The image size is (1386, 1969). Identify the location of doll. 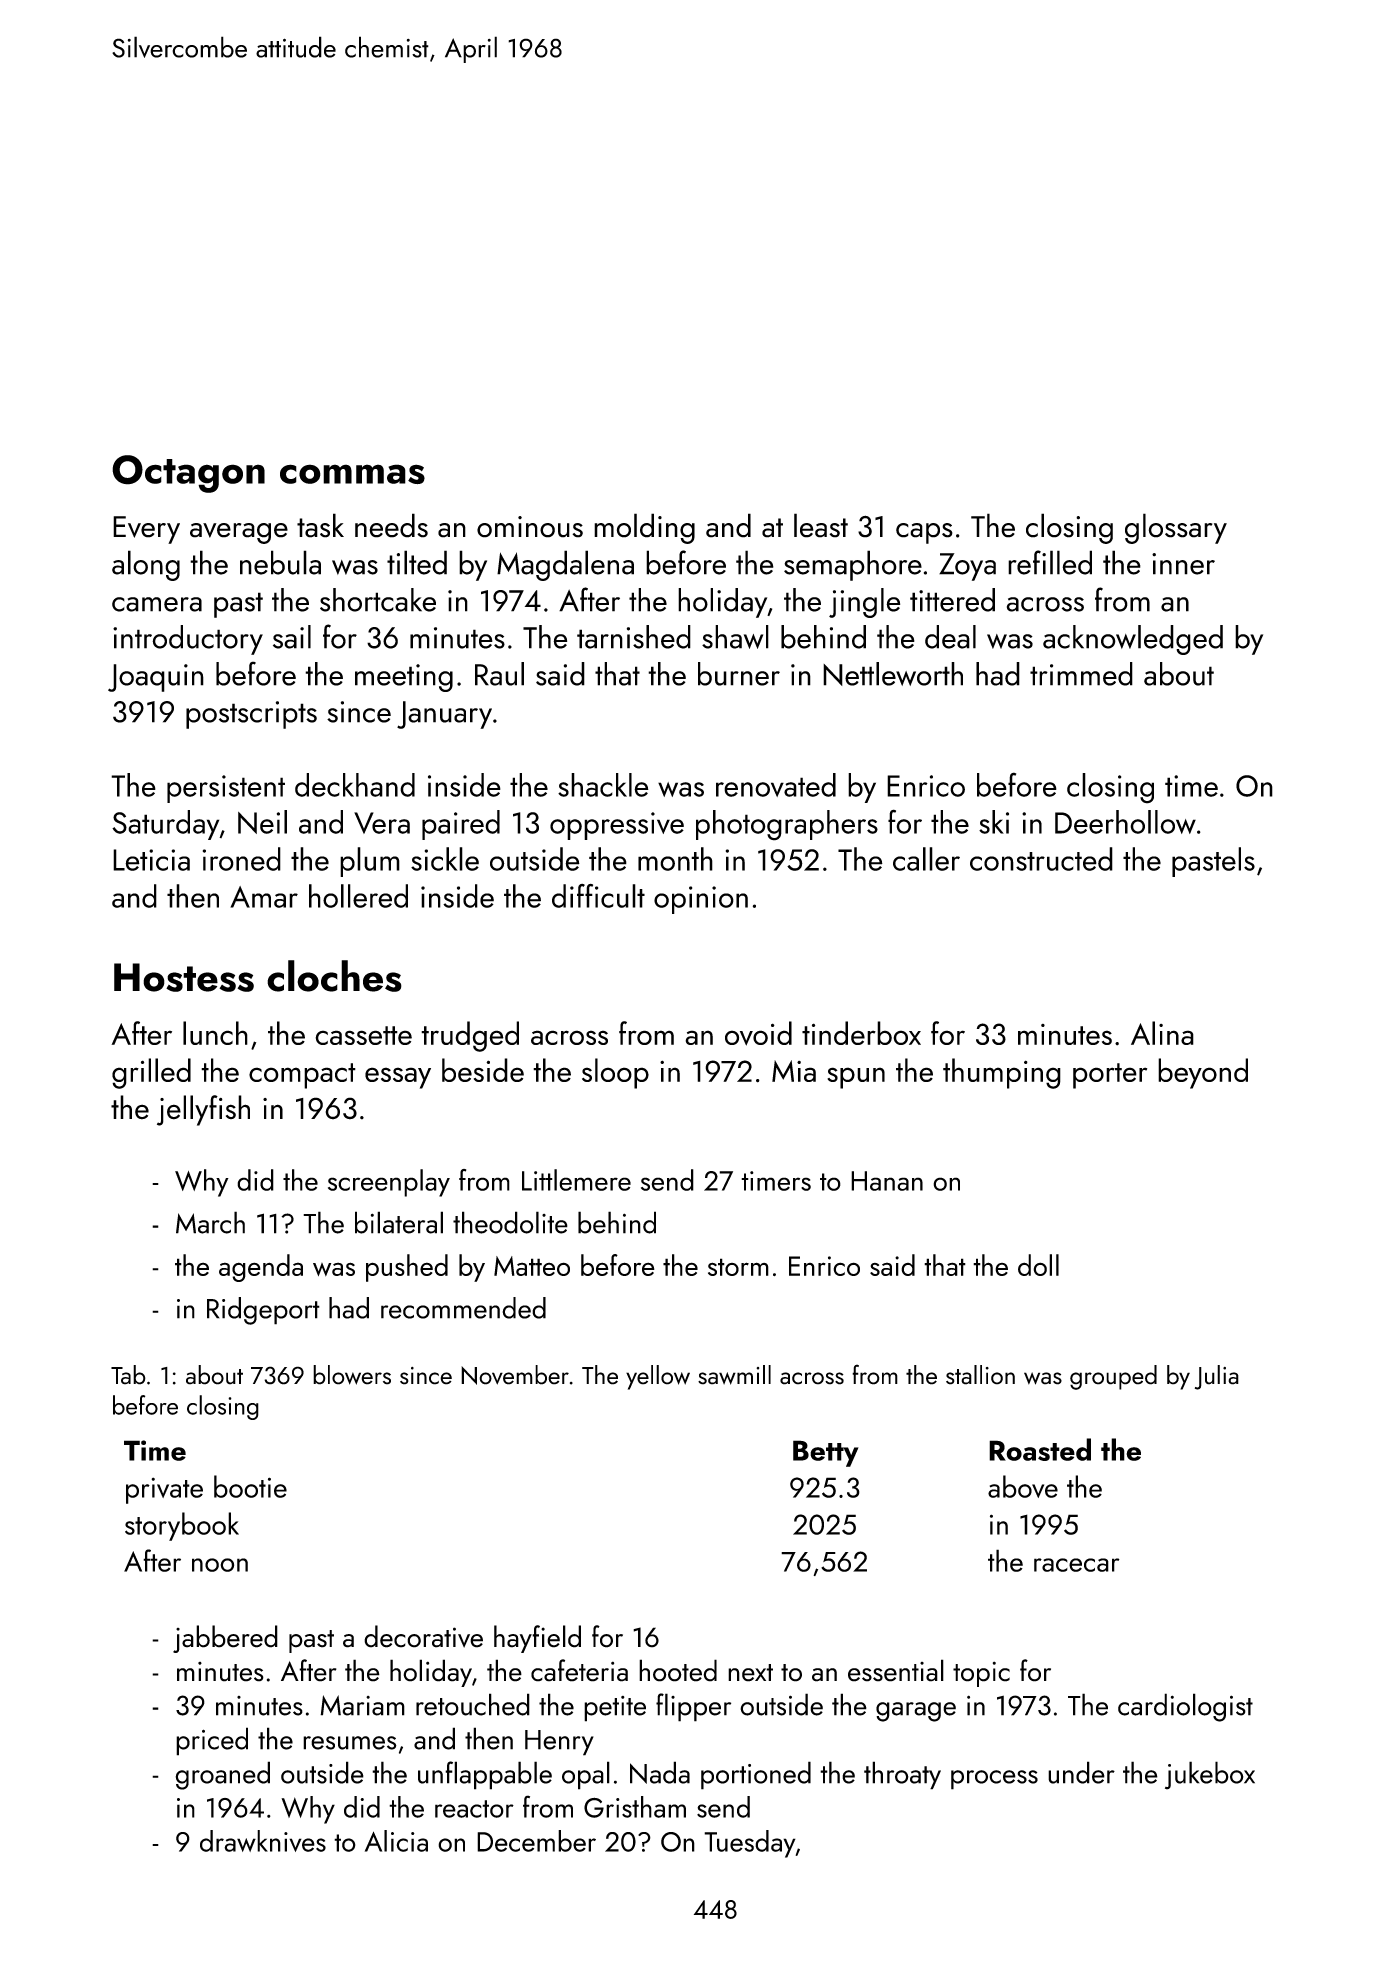
(1038, 1265).
